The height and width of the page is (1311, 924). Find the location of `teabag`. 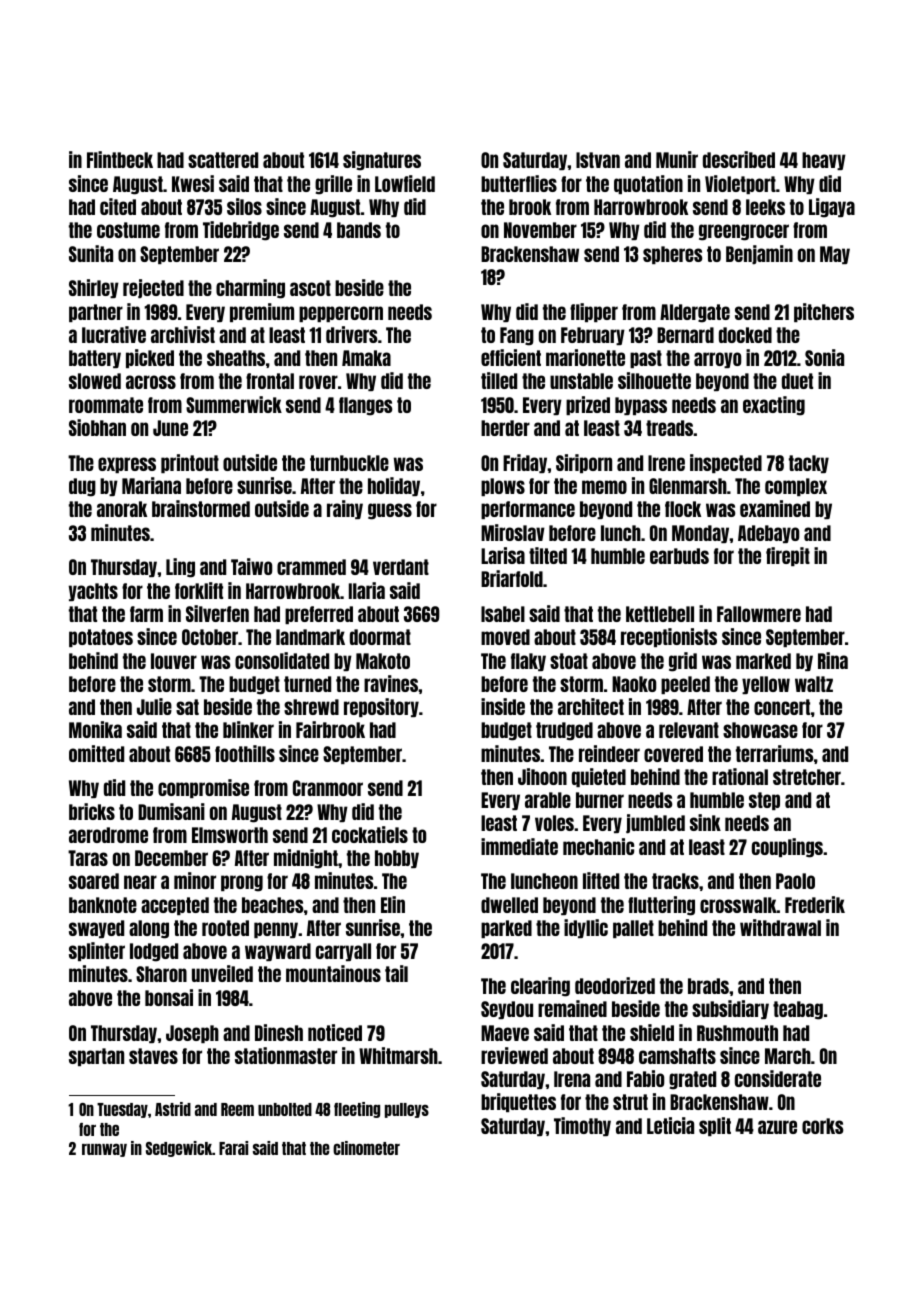

teabag is located at coordinates (798, 1010).
